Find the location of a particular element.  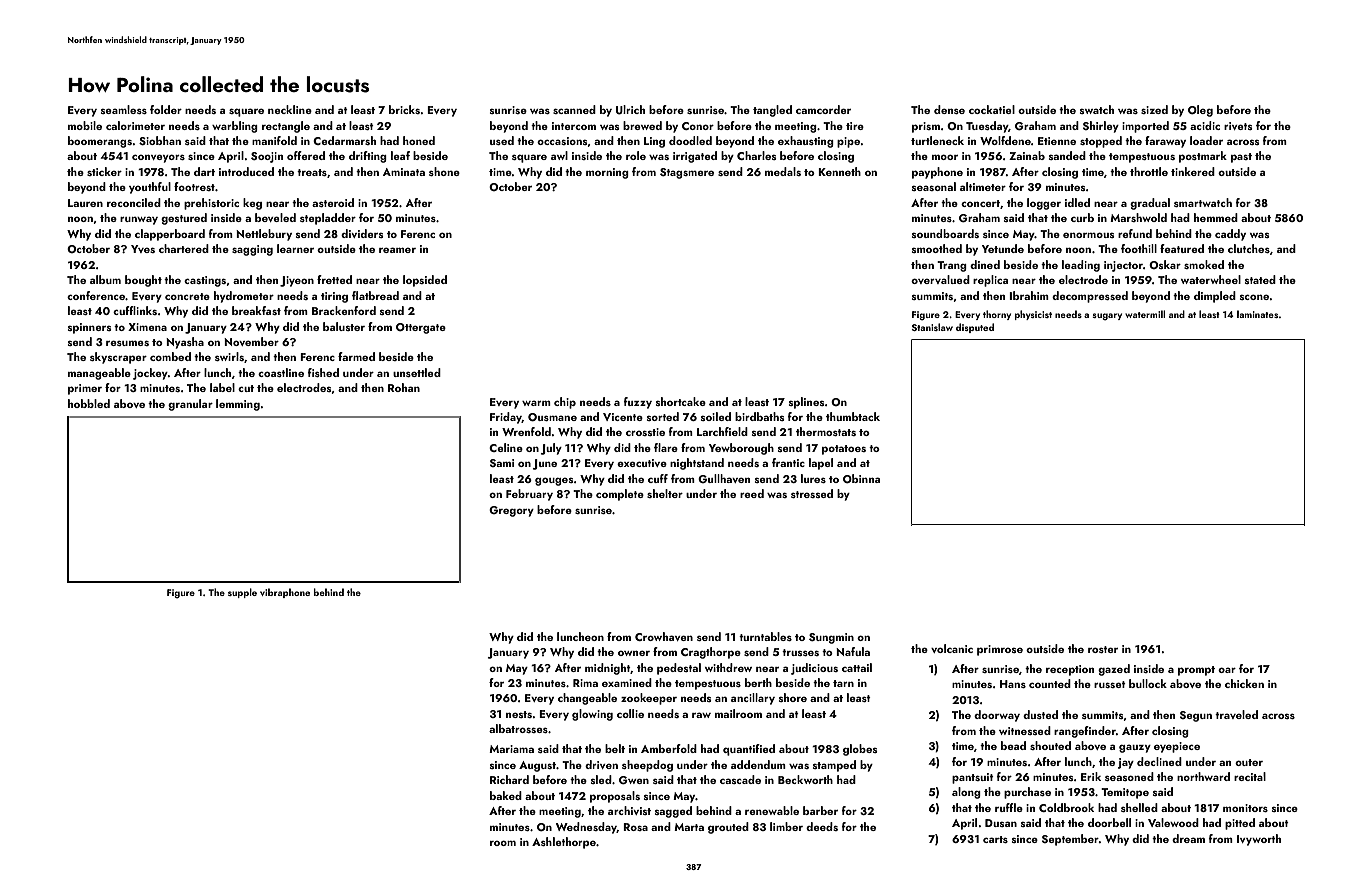

Rima is located at coordinates (585, 683).
